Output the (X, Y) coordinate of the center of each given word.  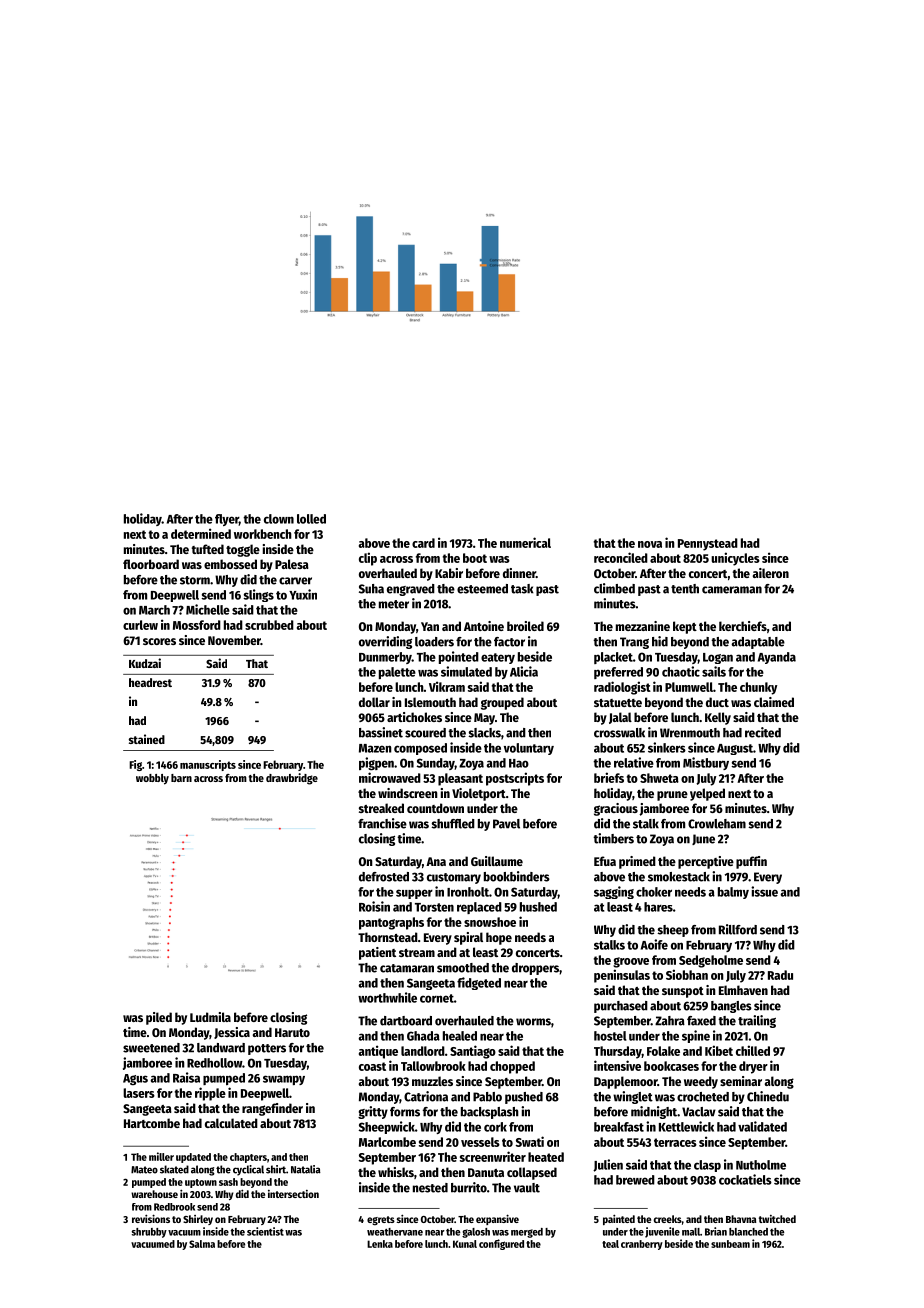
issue (764, 891)
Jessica (232, 1033)
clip (368, 559)
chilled (753, 1050)
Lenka (380, 1244)
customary (454, 878)
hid (660, 641)
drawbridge (292, 779)
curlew (140, 625)
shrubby (149, 1233)
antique (378, 1052)
